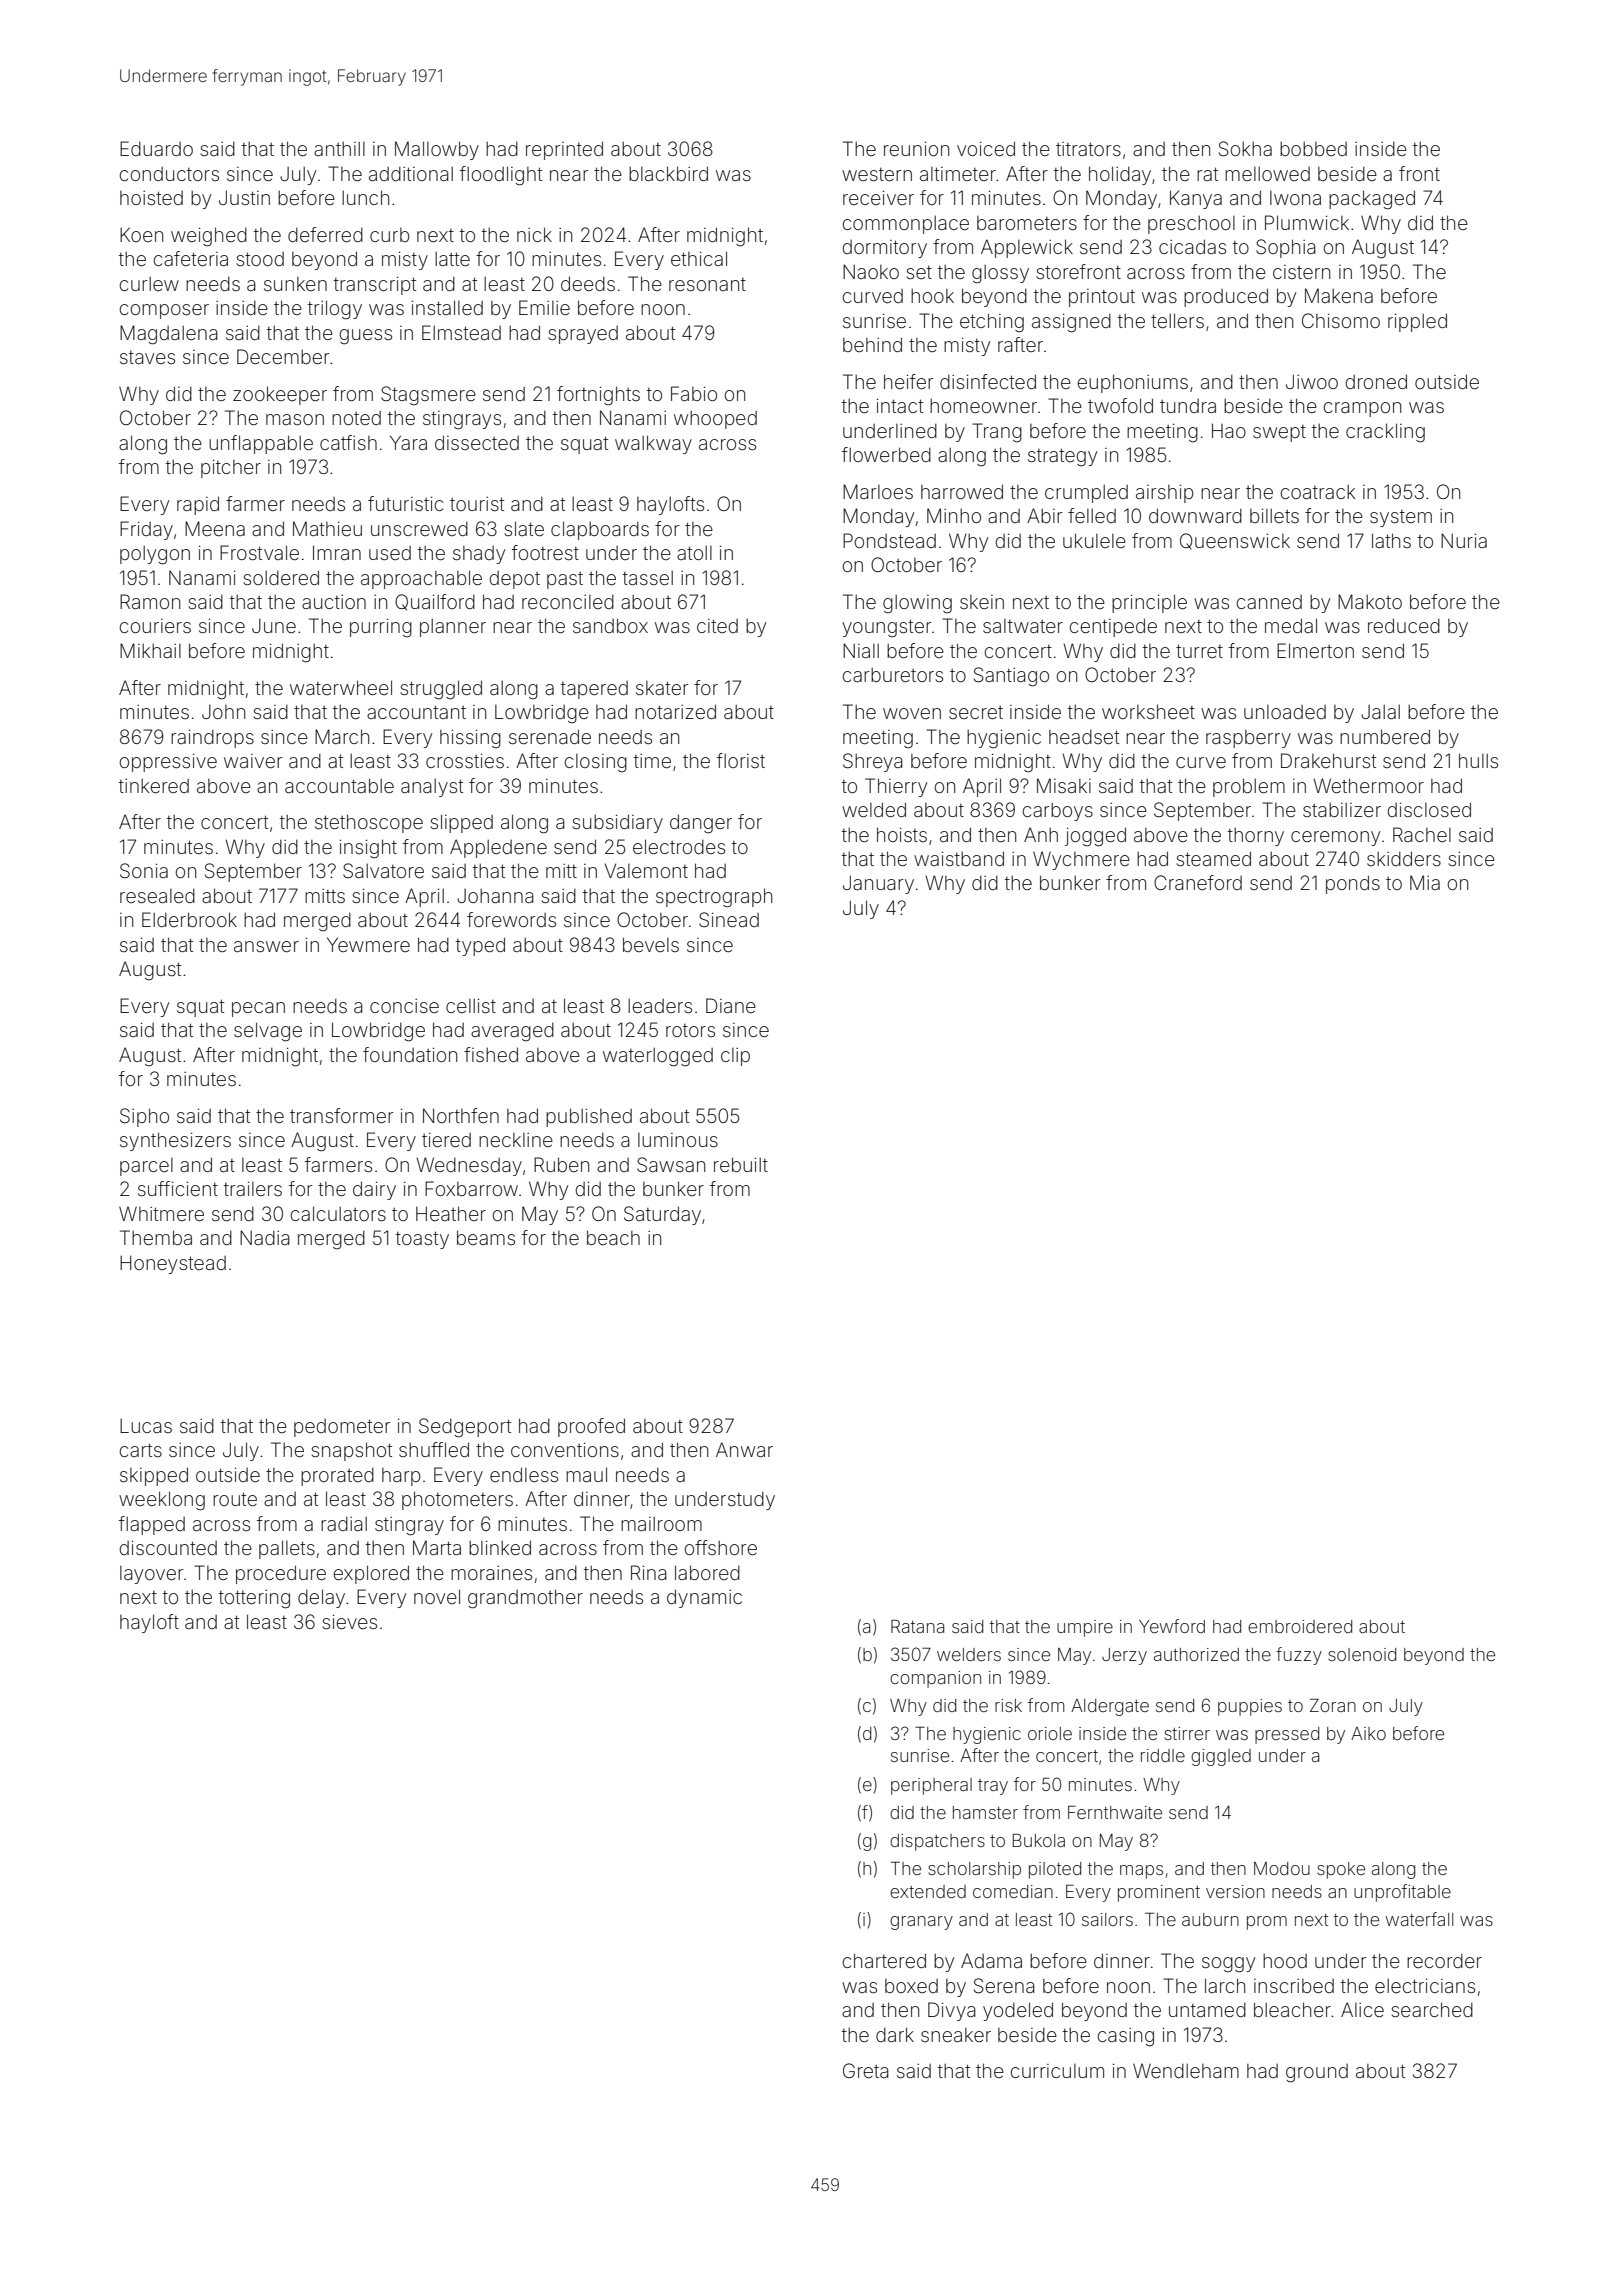 This screenshot has height=2292, width=1620. I want to click on dark, so click(895, 2034).
